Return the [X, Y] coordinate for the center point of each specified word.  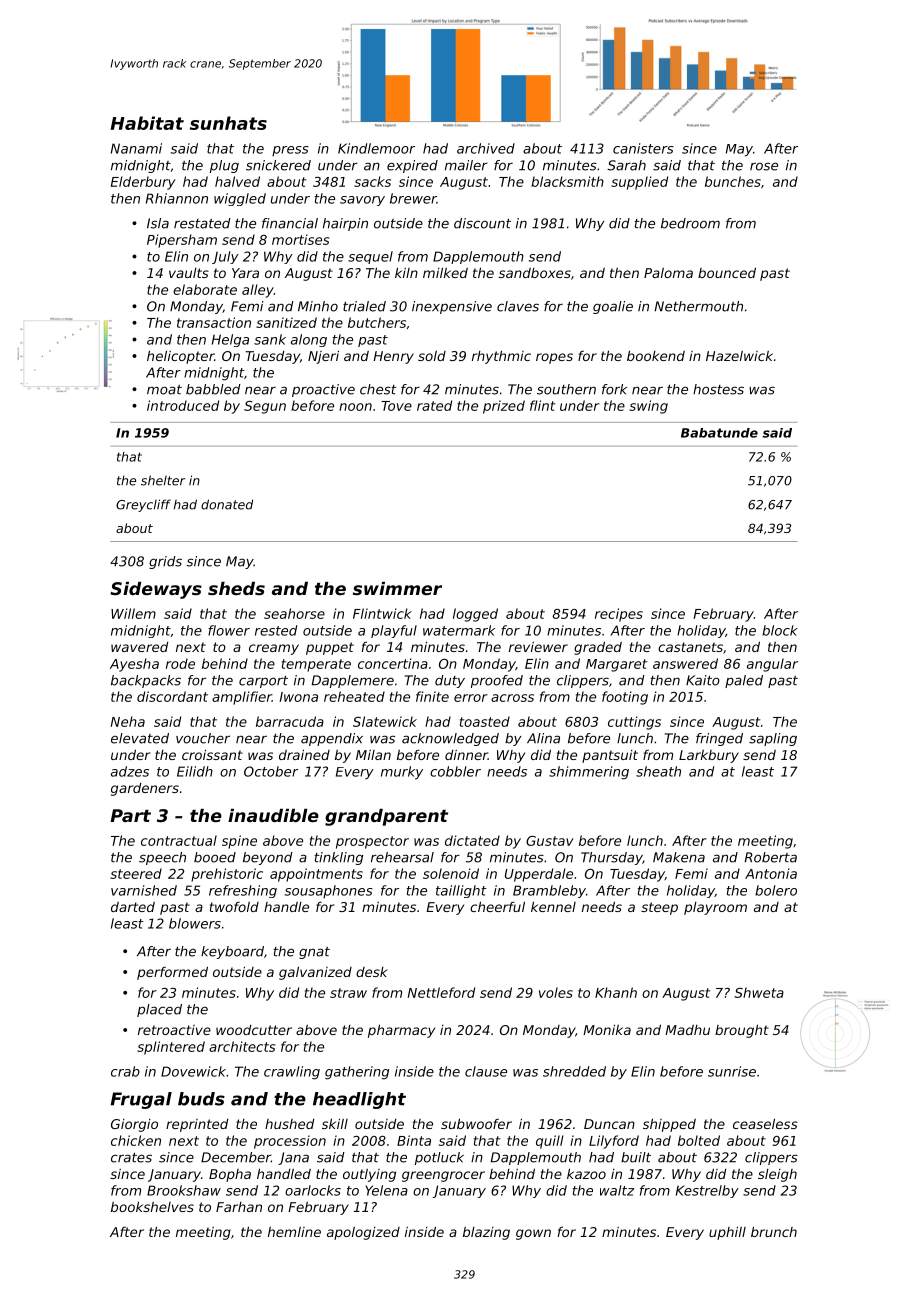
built [636, 1157]
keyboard [232, 952]
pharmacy [401, 1031]
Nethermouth [699, 306]
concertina [393, 663]
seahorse [294, 613]
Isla [158, 223]
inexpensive [452, 307]
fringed [719, 739]
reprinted [197, 1125]
